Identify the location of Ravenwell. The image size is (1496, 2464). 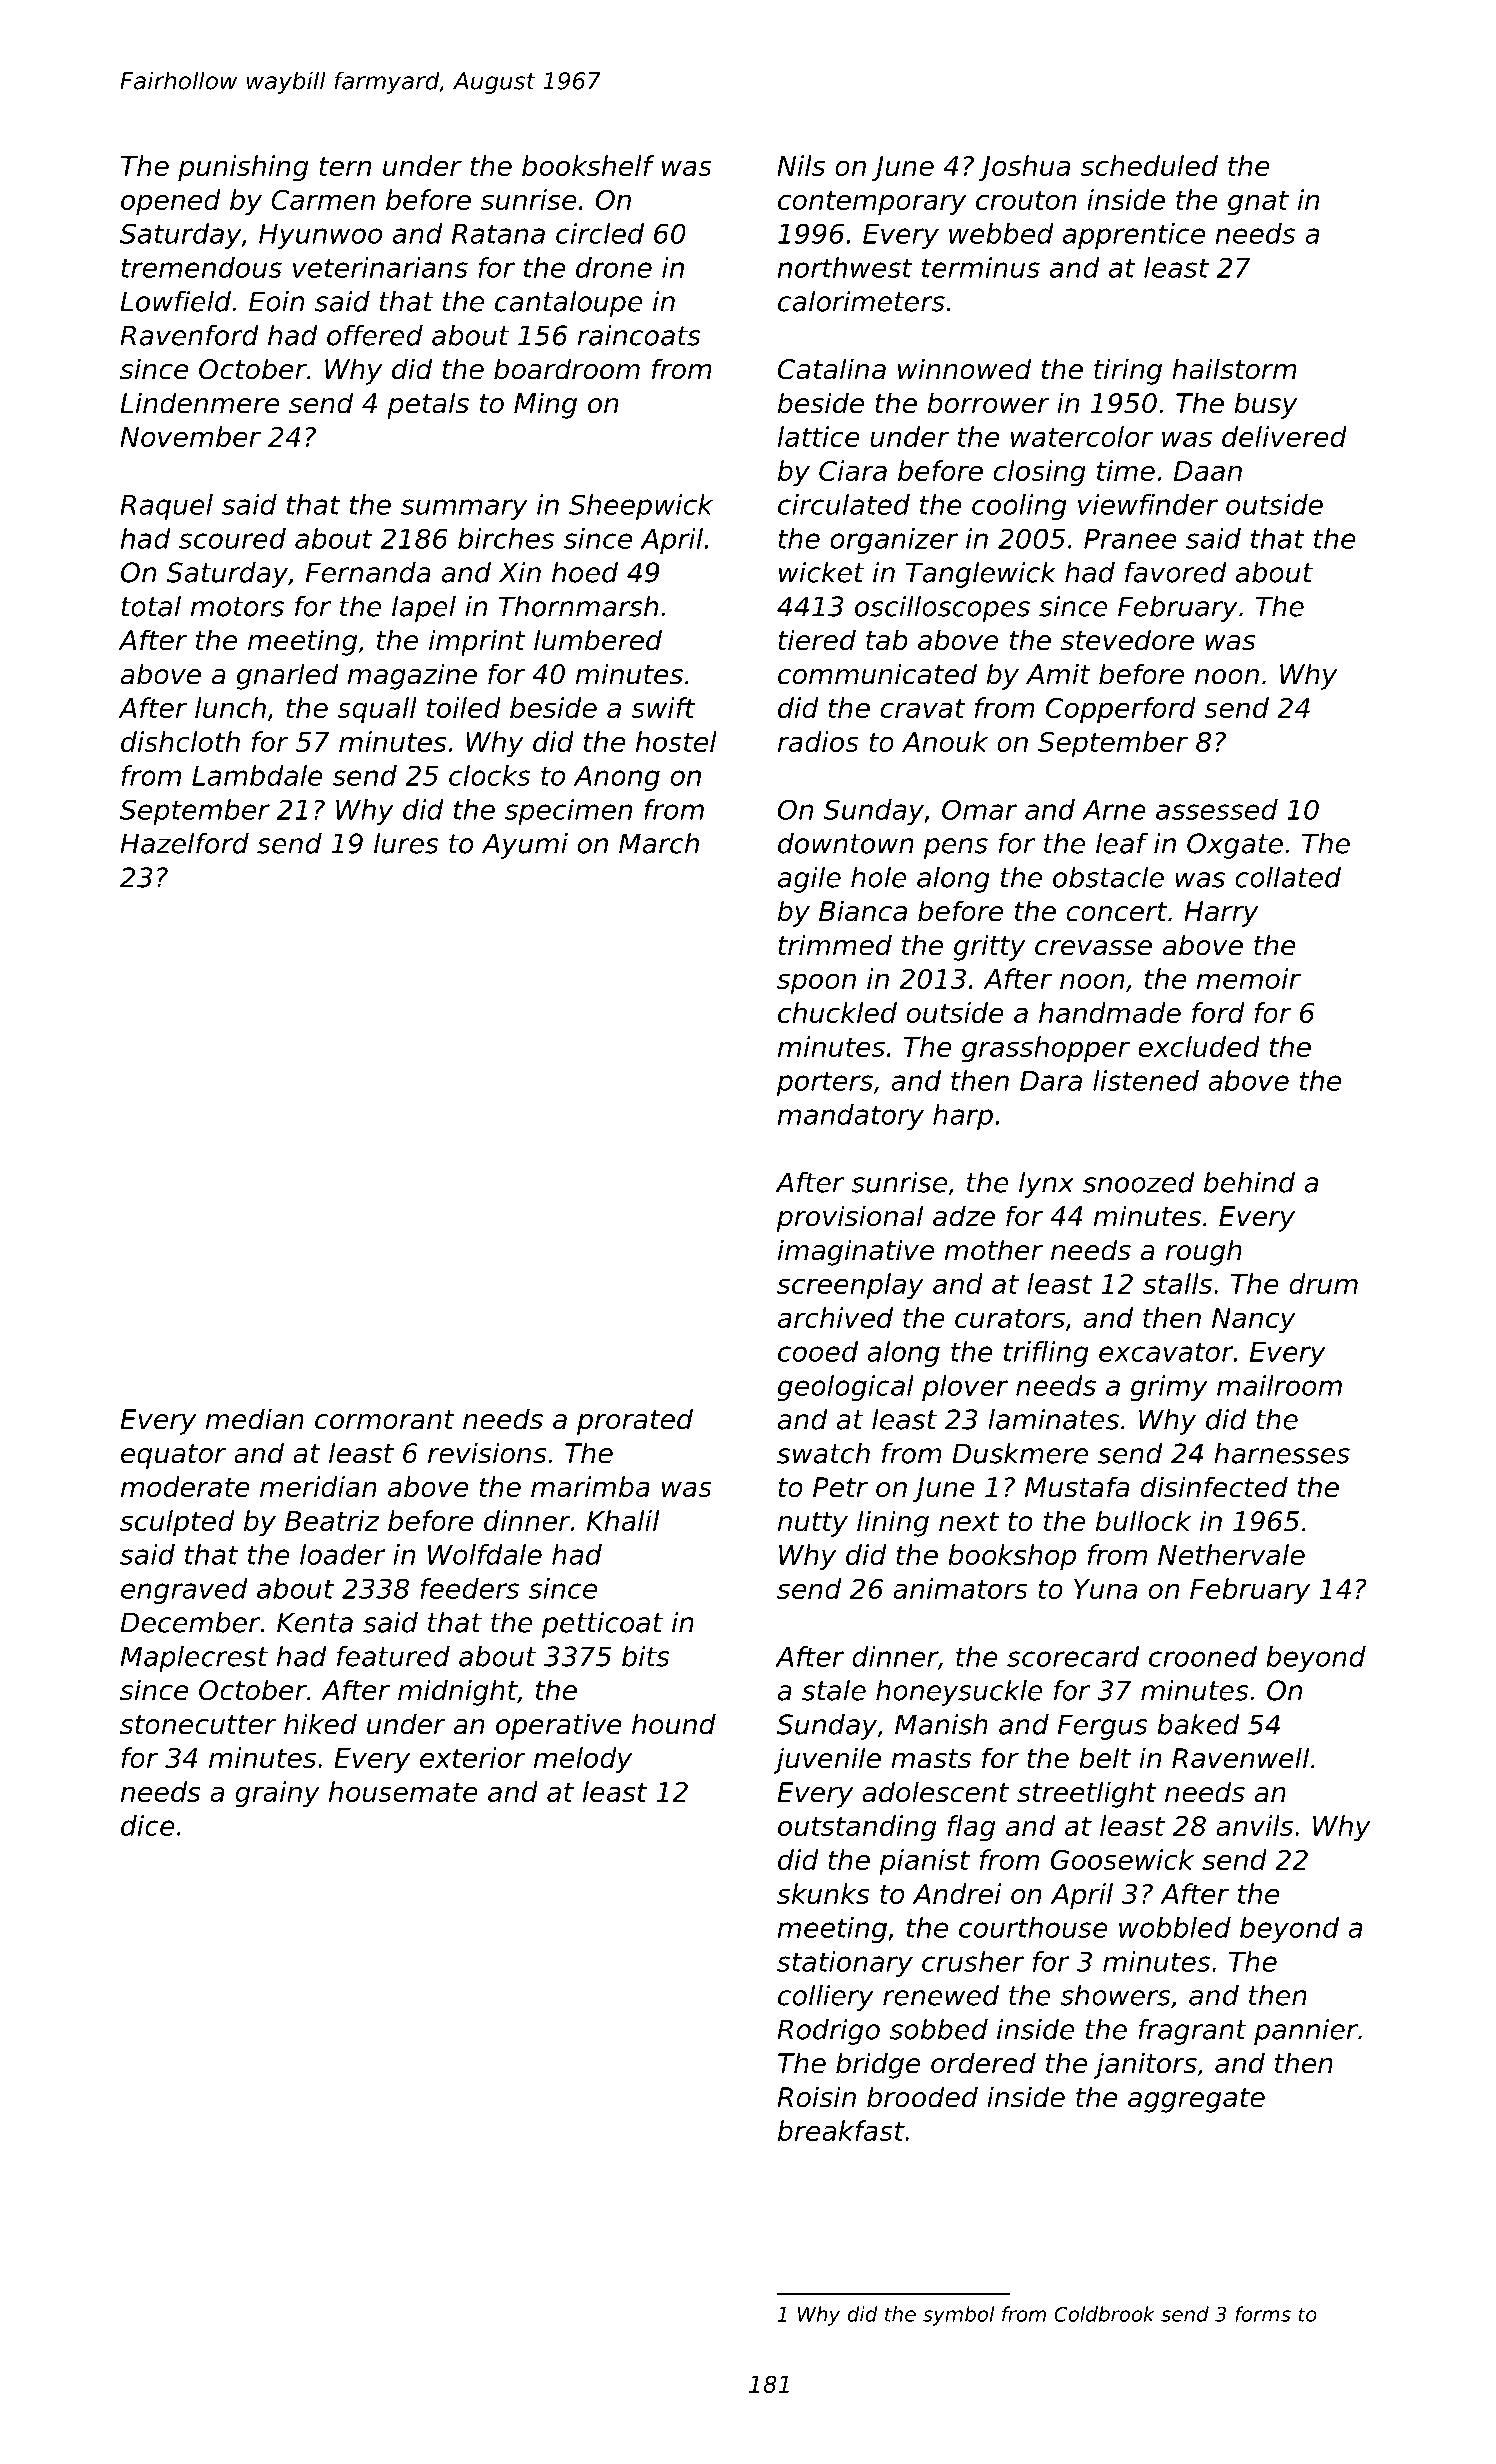
(1240, 1758).
